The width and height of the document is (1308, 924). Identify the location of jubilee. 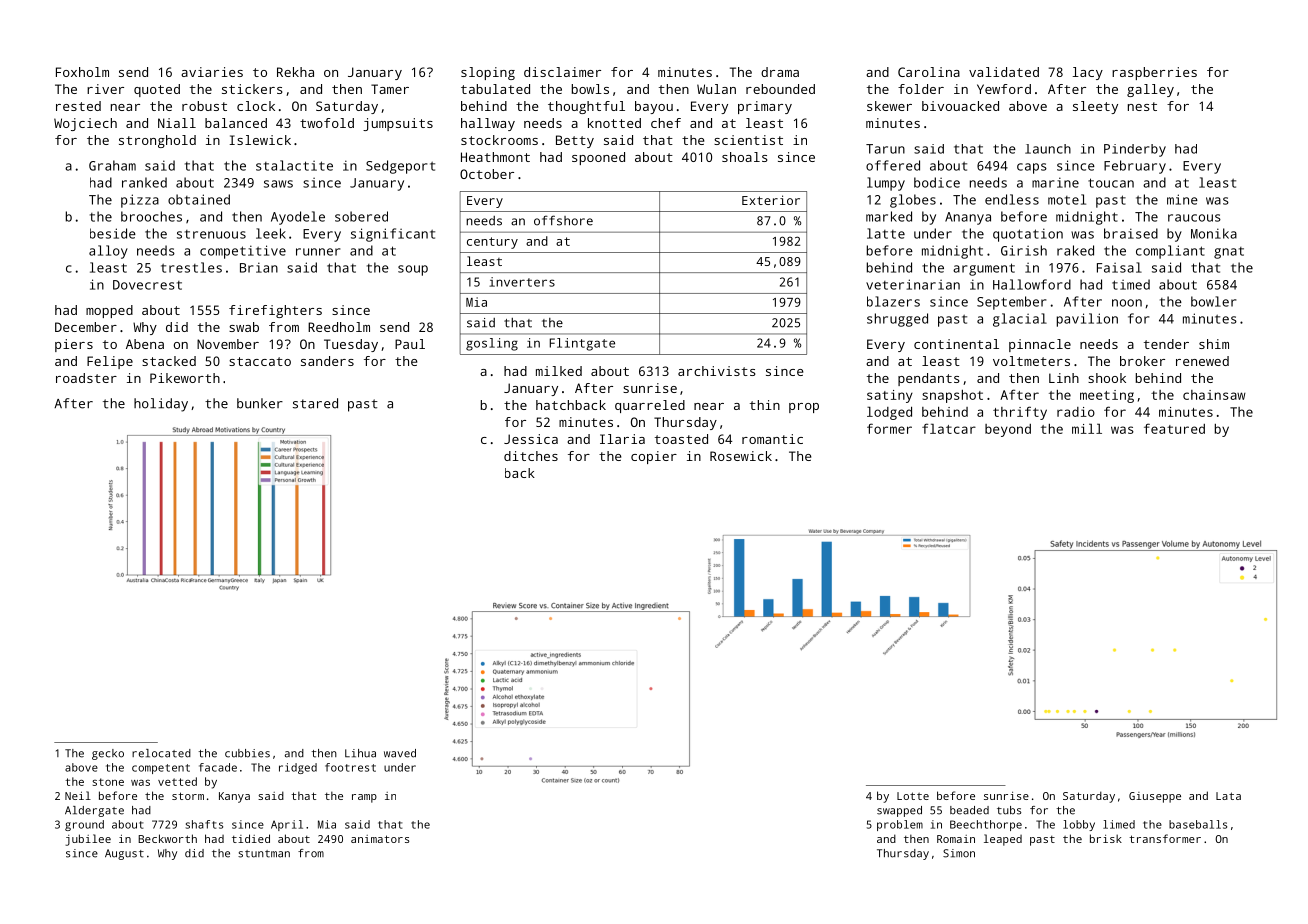
(88, 840).
